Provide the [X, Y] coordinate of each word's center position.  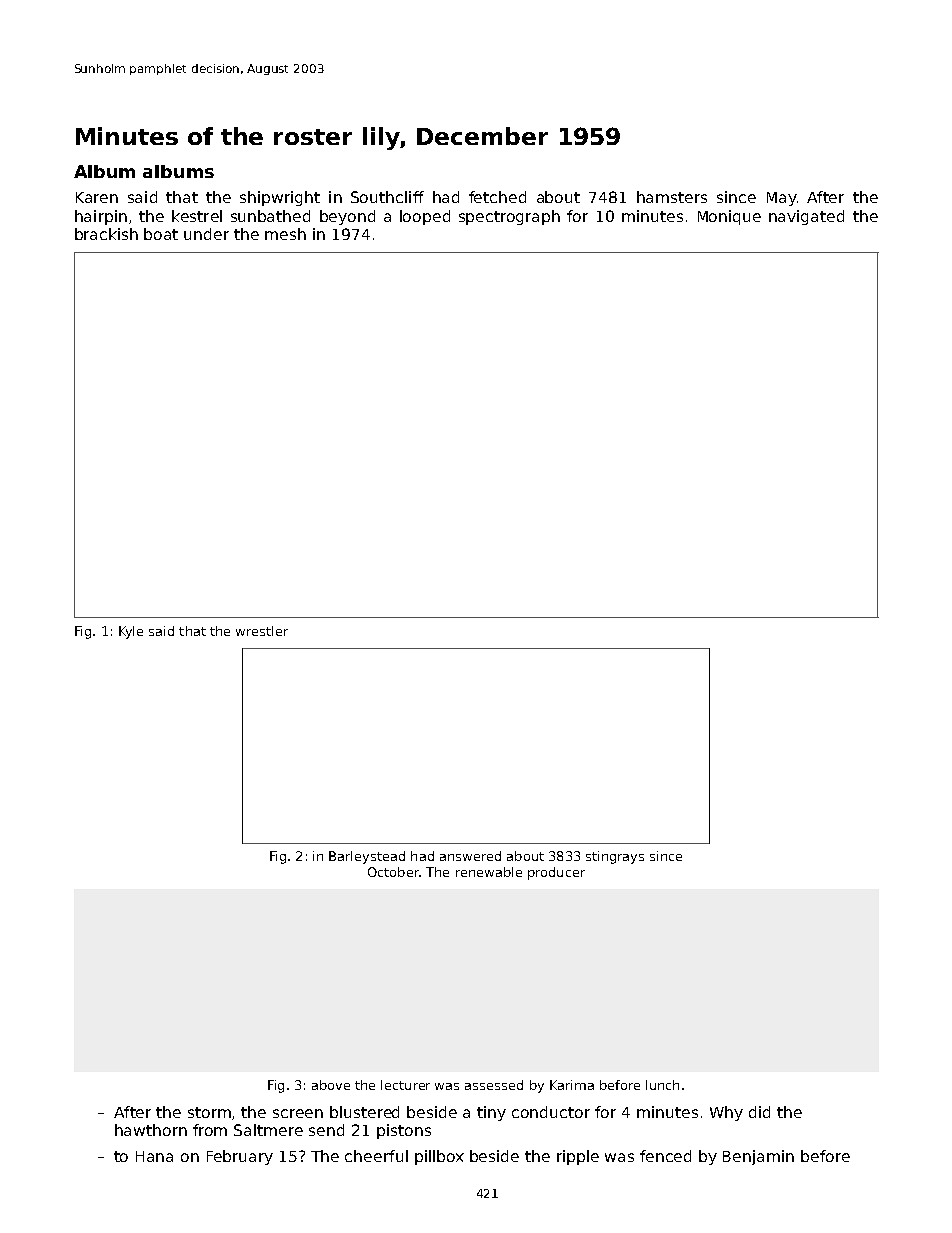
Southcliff [387, 197]
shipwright [280, 198]
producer [556, 873]
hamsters [672, 197]
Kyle [131, 632]
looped [425, 217]
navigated [806, 217]
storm [209, 1112]
